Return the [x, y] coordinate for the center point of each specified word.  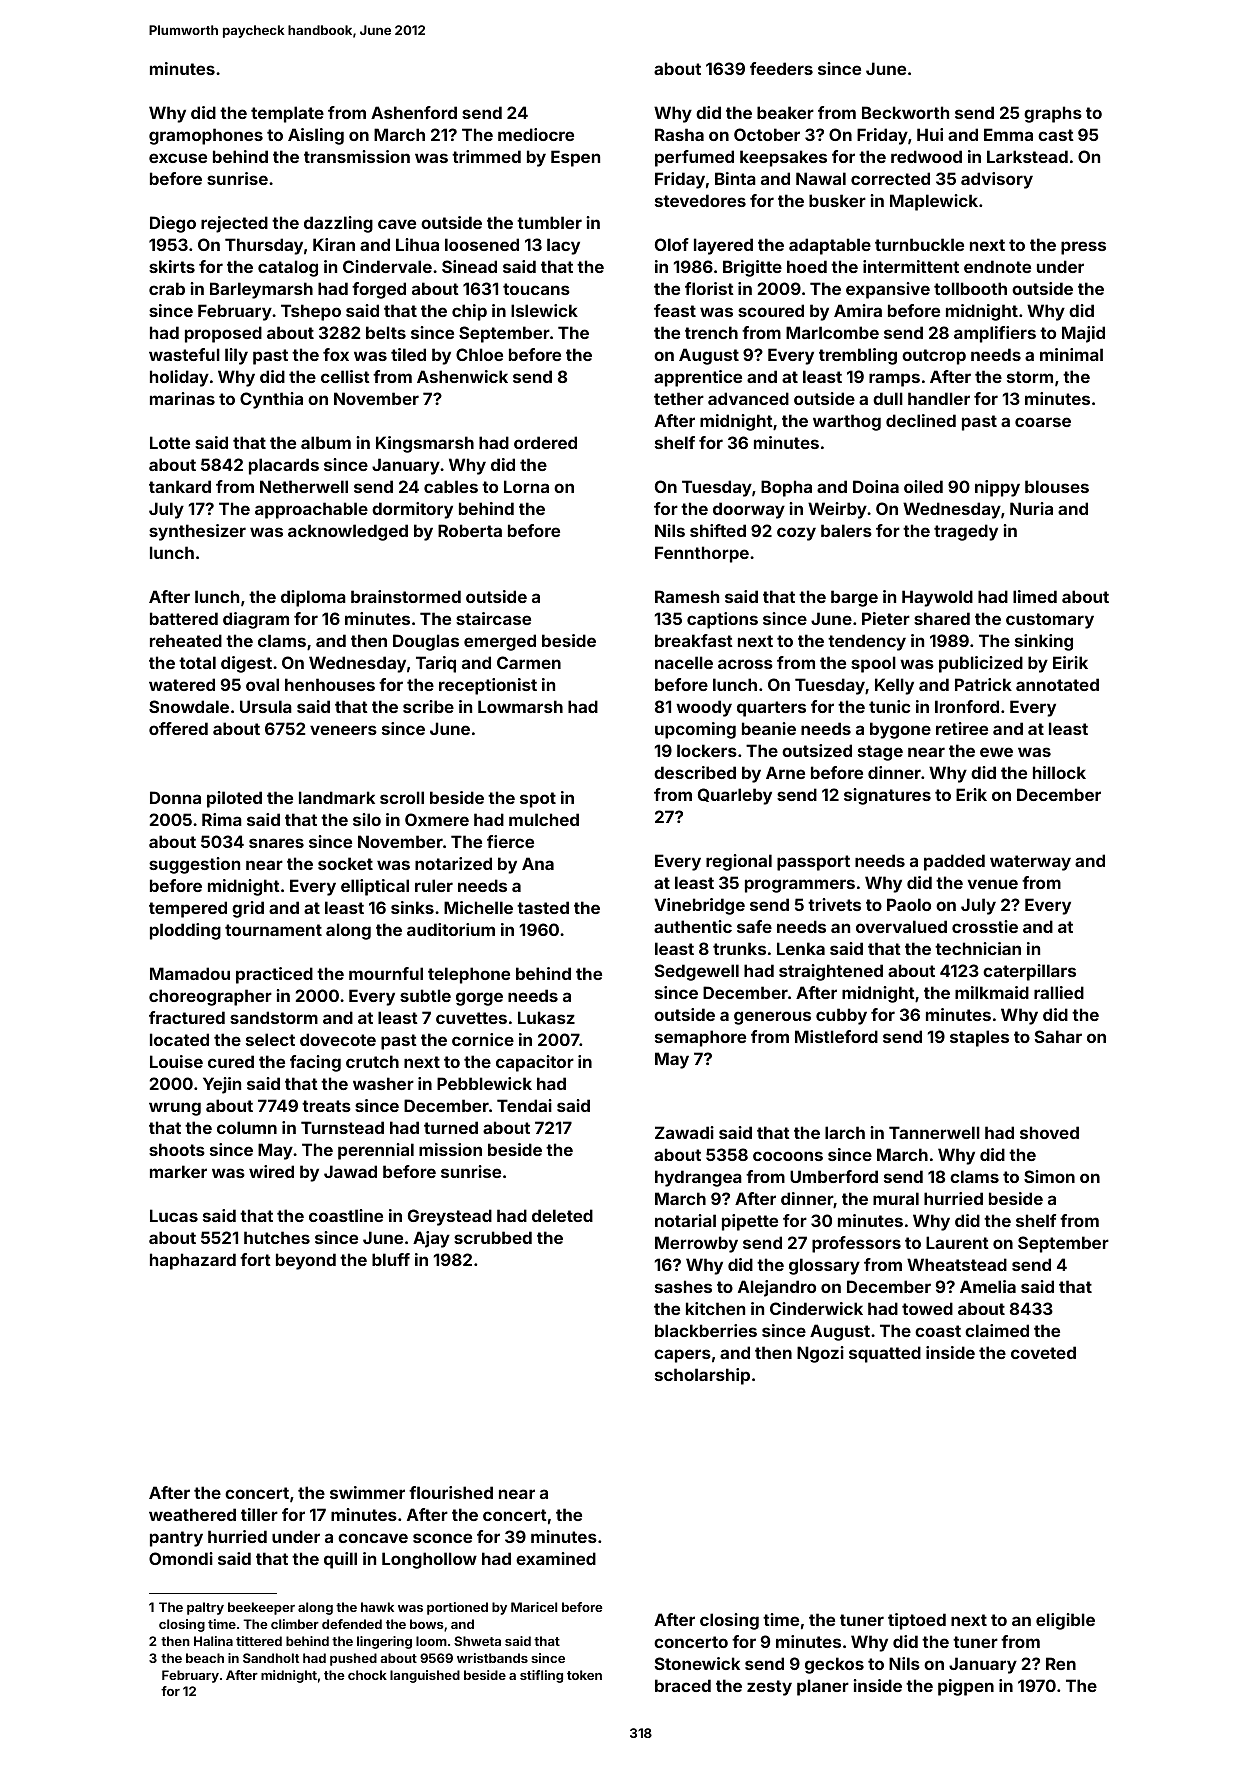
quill [340, 1560]
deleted [562, 1215]
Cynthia [271, 400]
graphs [1053, 114]
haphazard [193, 1261]
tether [679, 398]
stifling [541, 1676]
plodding [185, 931]
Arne [785, 772]
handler [939, 398]
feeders [781, 68]
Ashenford [414, 112]
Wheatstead [957, 1264]
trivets [834, 904]
